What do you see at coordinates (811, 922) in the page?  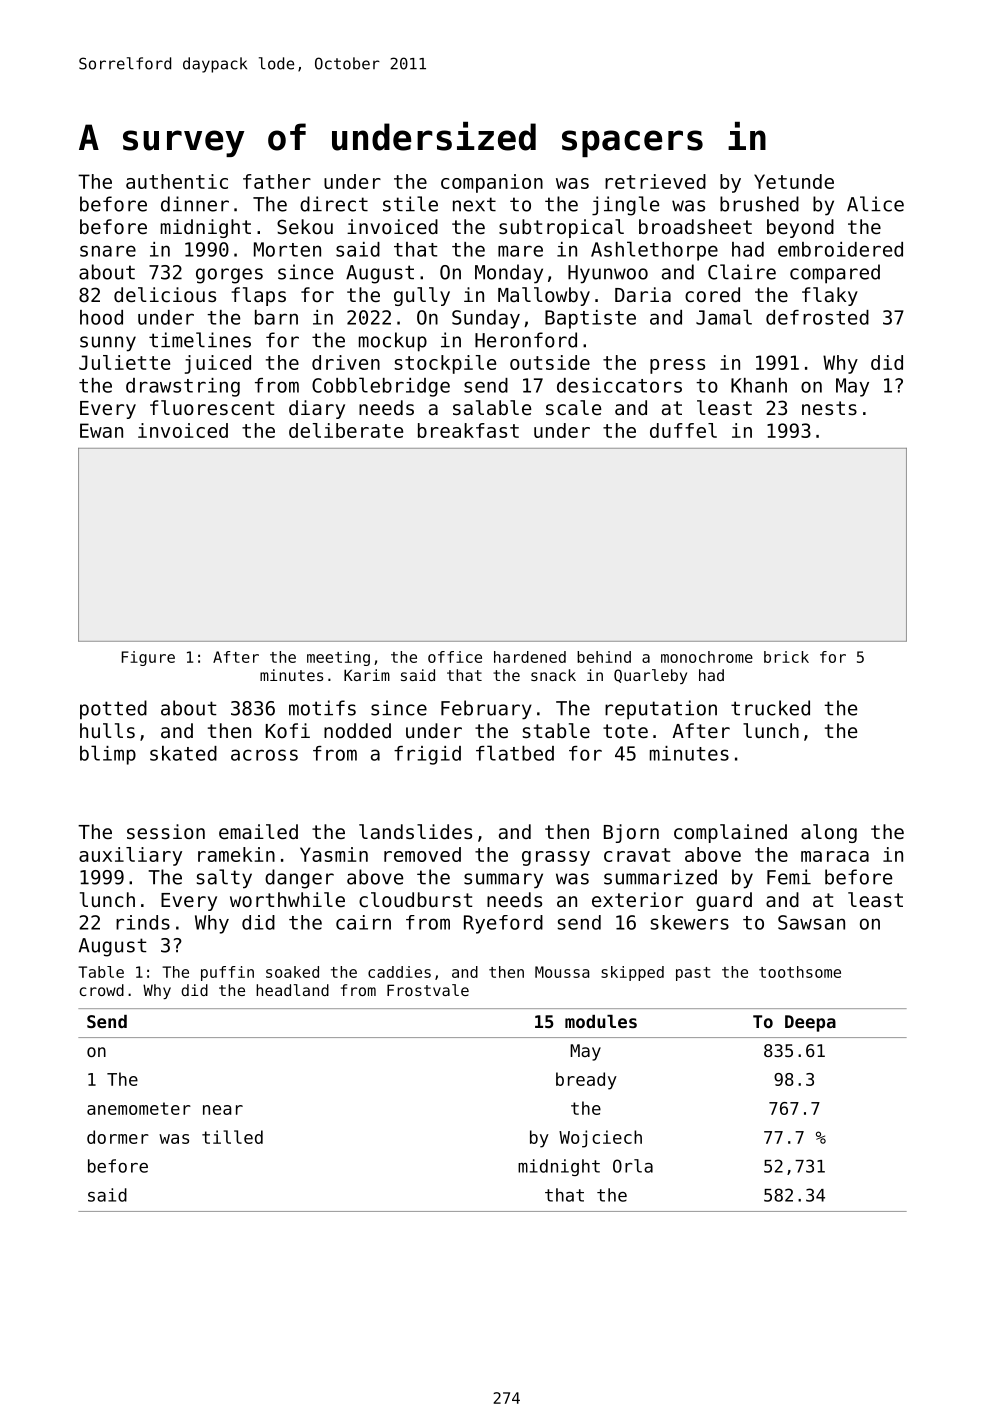 I see `Sawsan` at bounding box center [811, 922].
